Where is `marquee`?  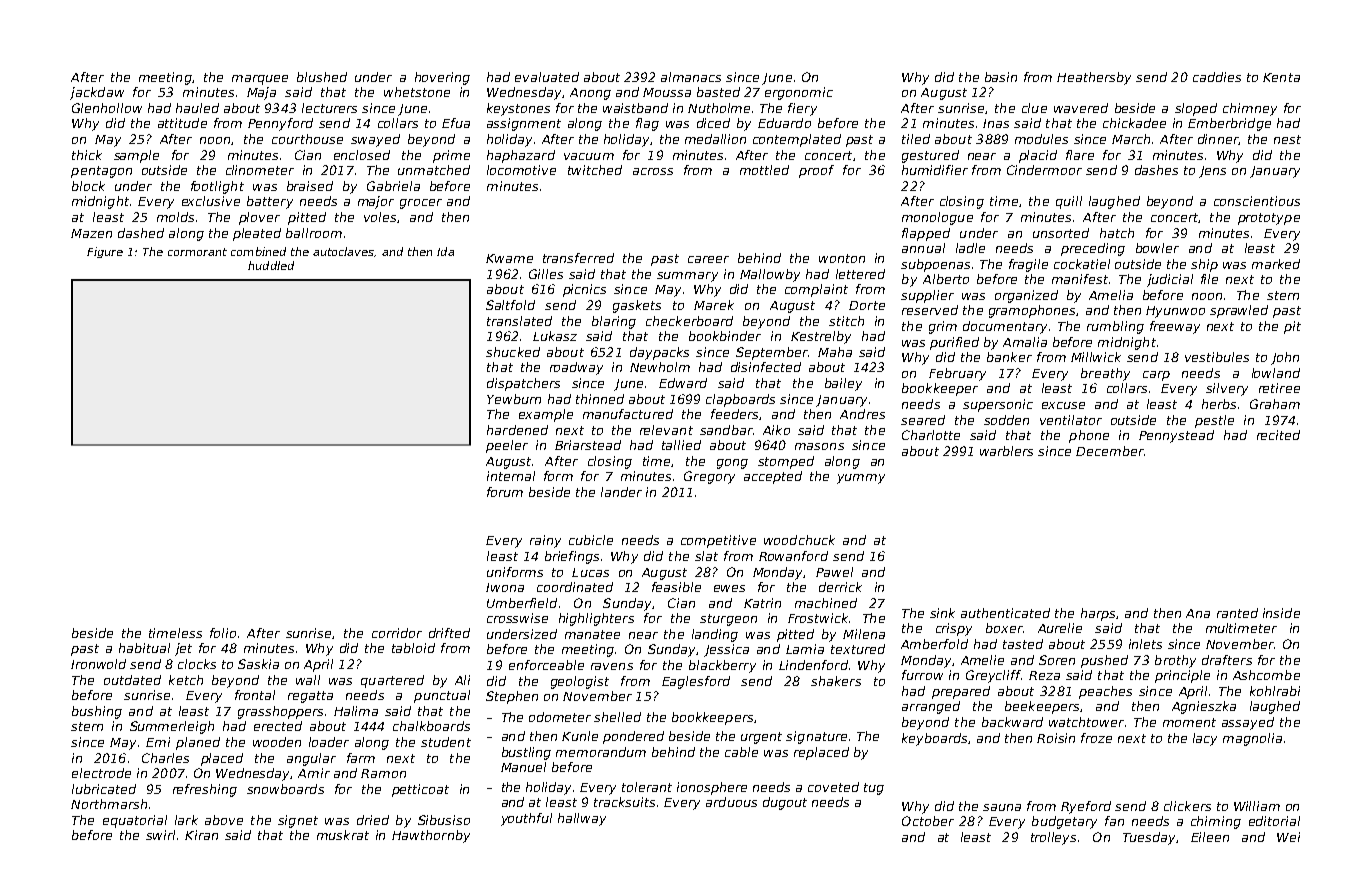
marquee is located at coordinates (260, 80).
